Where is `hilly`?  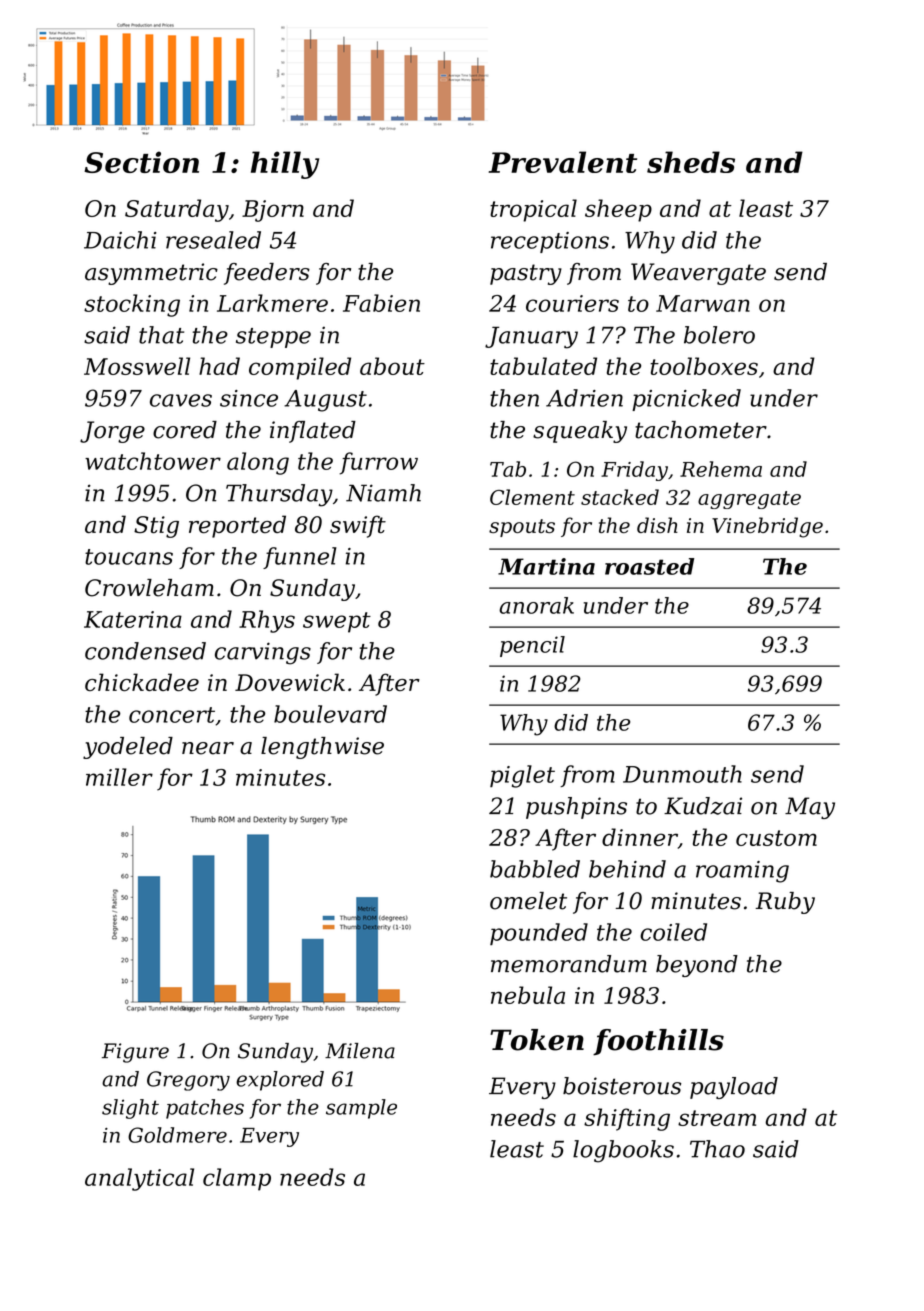 hilly is located at coordinates (285, 165).
